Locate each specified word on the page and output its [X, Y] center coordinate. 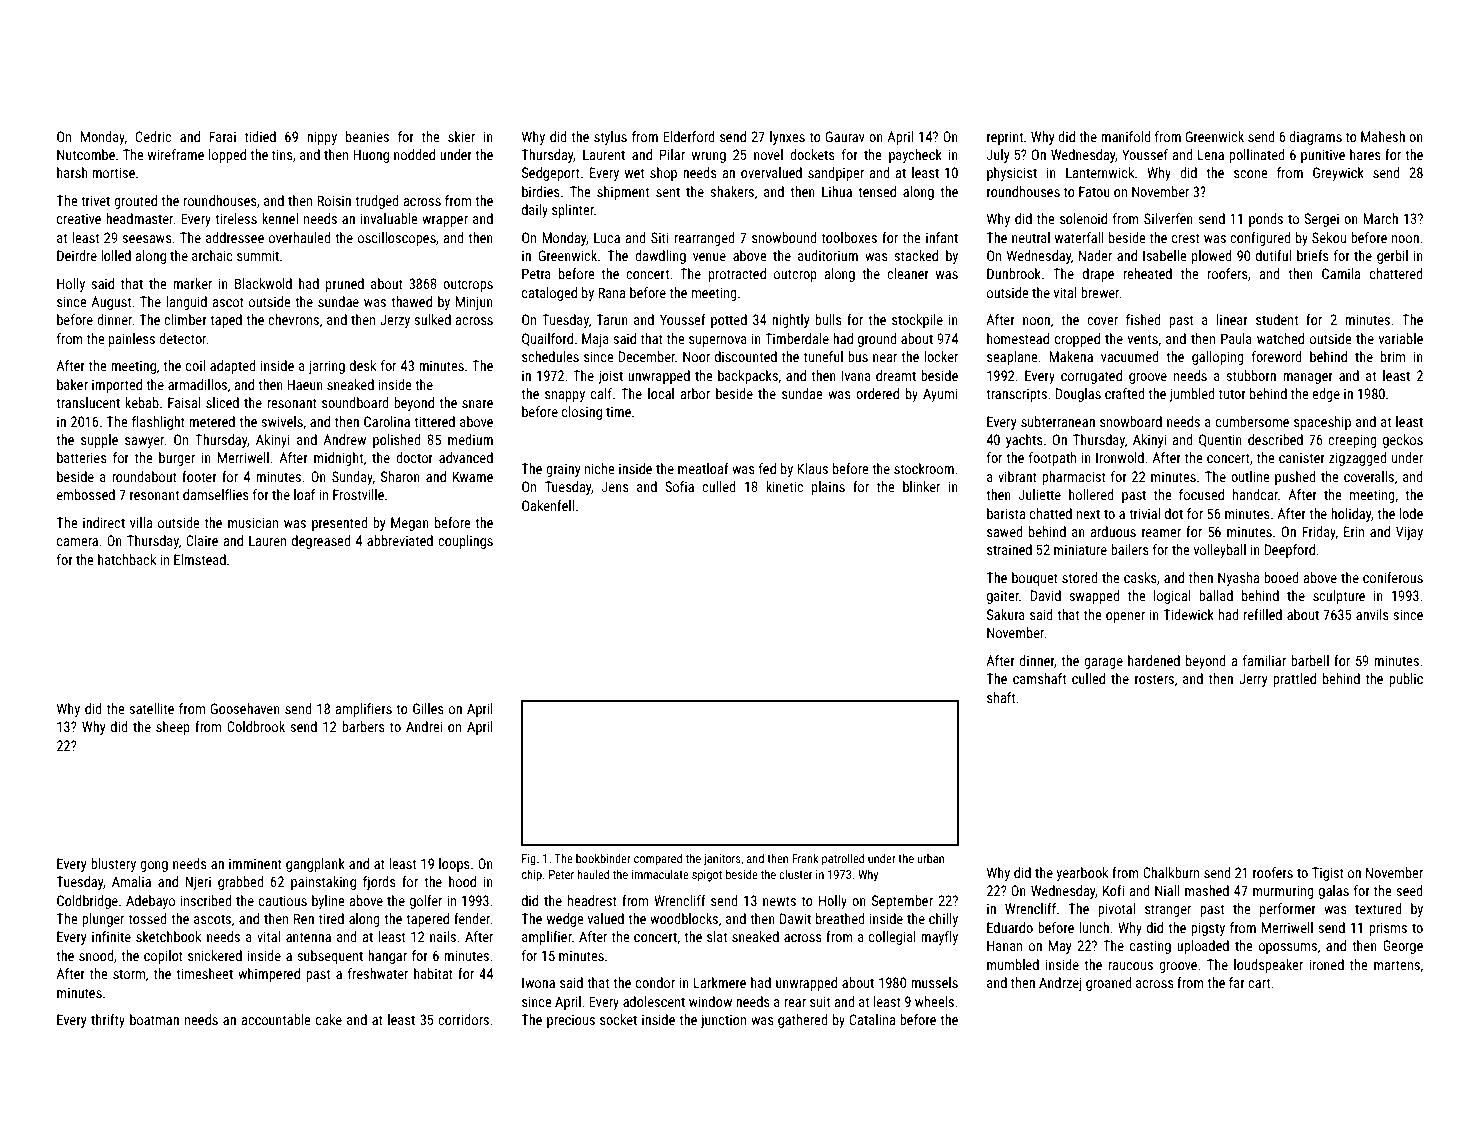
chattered [1396, 273]
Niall [1167, 890]
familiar [1264, 660]
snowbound [784, 237]
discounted [746, 356]
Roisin [334, 200]
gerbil [1392, 257]
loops [454, 865]
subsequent [330, 957]
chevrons [293, 319]
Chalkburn [1171, 872]
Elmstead [200, 559]
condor [655, 982]
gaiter [1003, 597]
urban [930, 858]
